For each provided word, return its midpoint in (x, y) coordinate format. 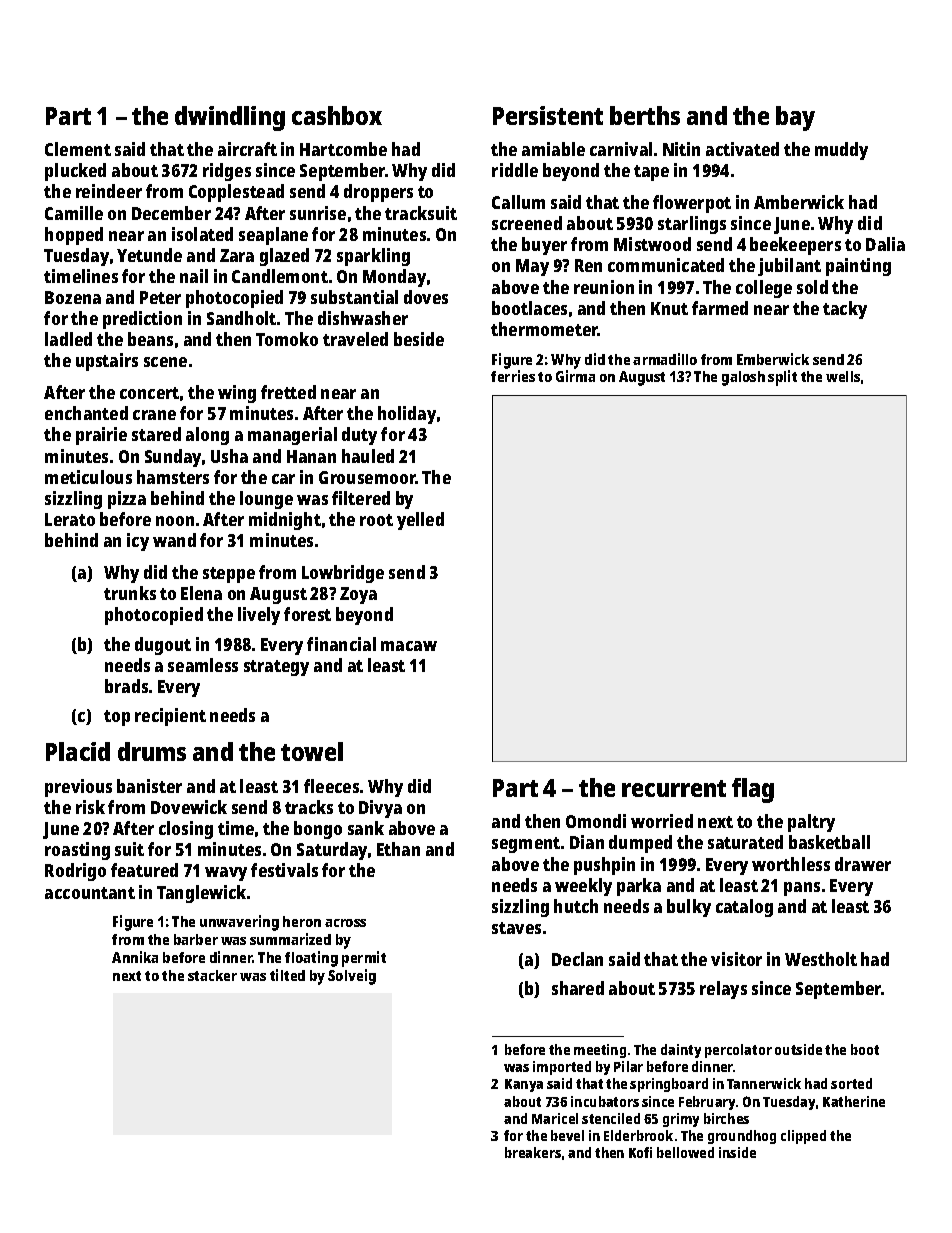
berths (645, 115)
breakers (533, 1152)
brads (126, 686)
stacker (212, 975)
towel (312, 751)
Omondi (596, 821)
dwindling (230, 118)
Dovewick (189, 807)
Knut (669, 308)
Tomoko (287, 339)
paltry (811, 823)
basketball (829, 842)
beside (419, 339)
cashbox (337, 115)
